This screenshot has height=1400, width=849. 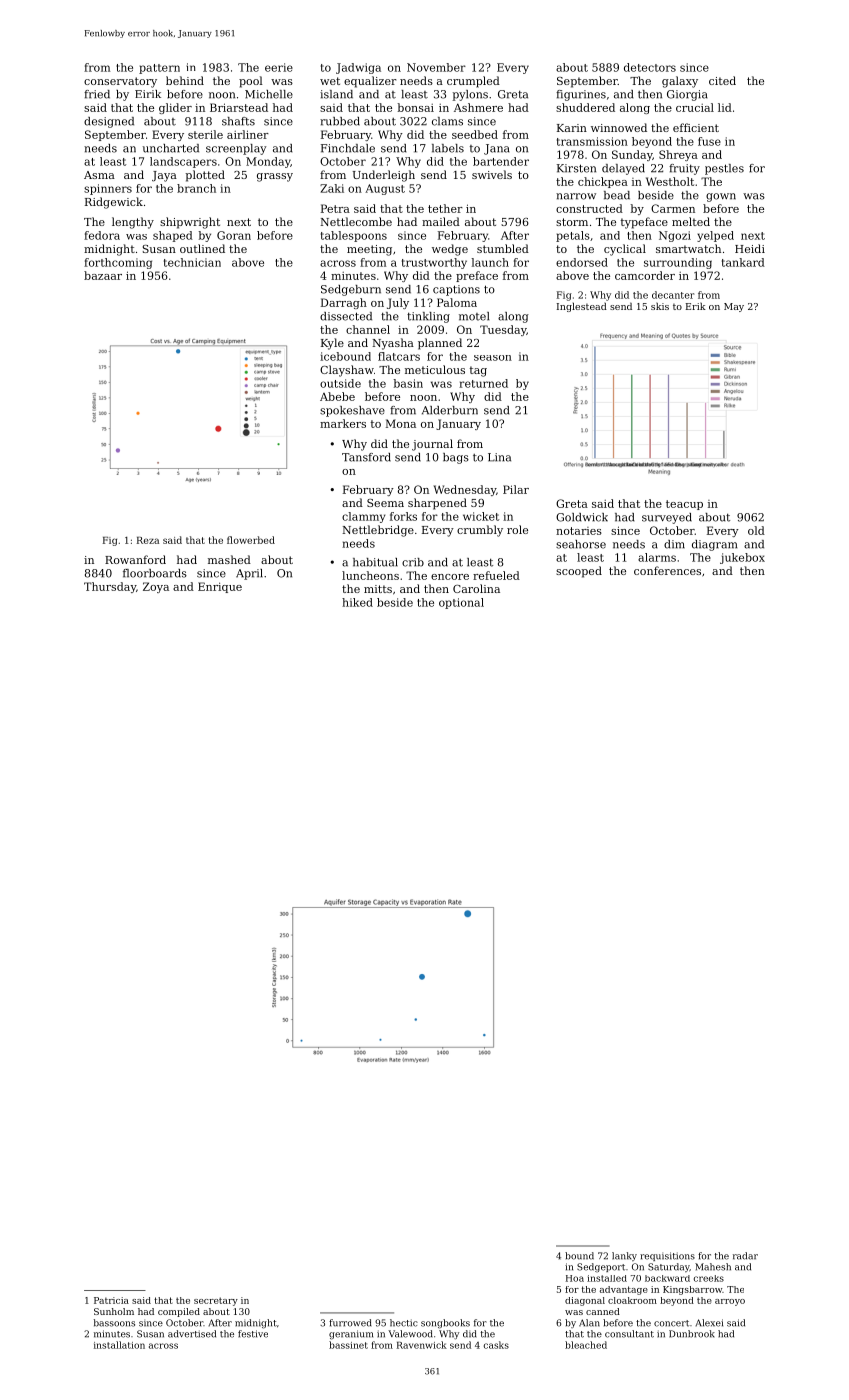 What do you see at coordinates (179, 1312) in the screenshot?
I see `compiled` at bounding box center [179, 1312].
